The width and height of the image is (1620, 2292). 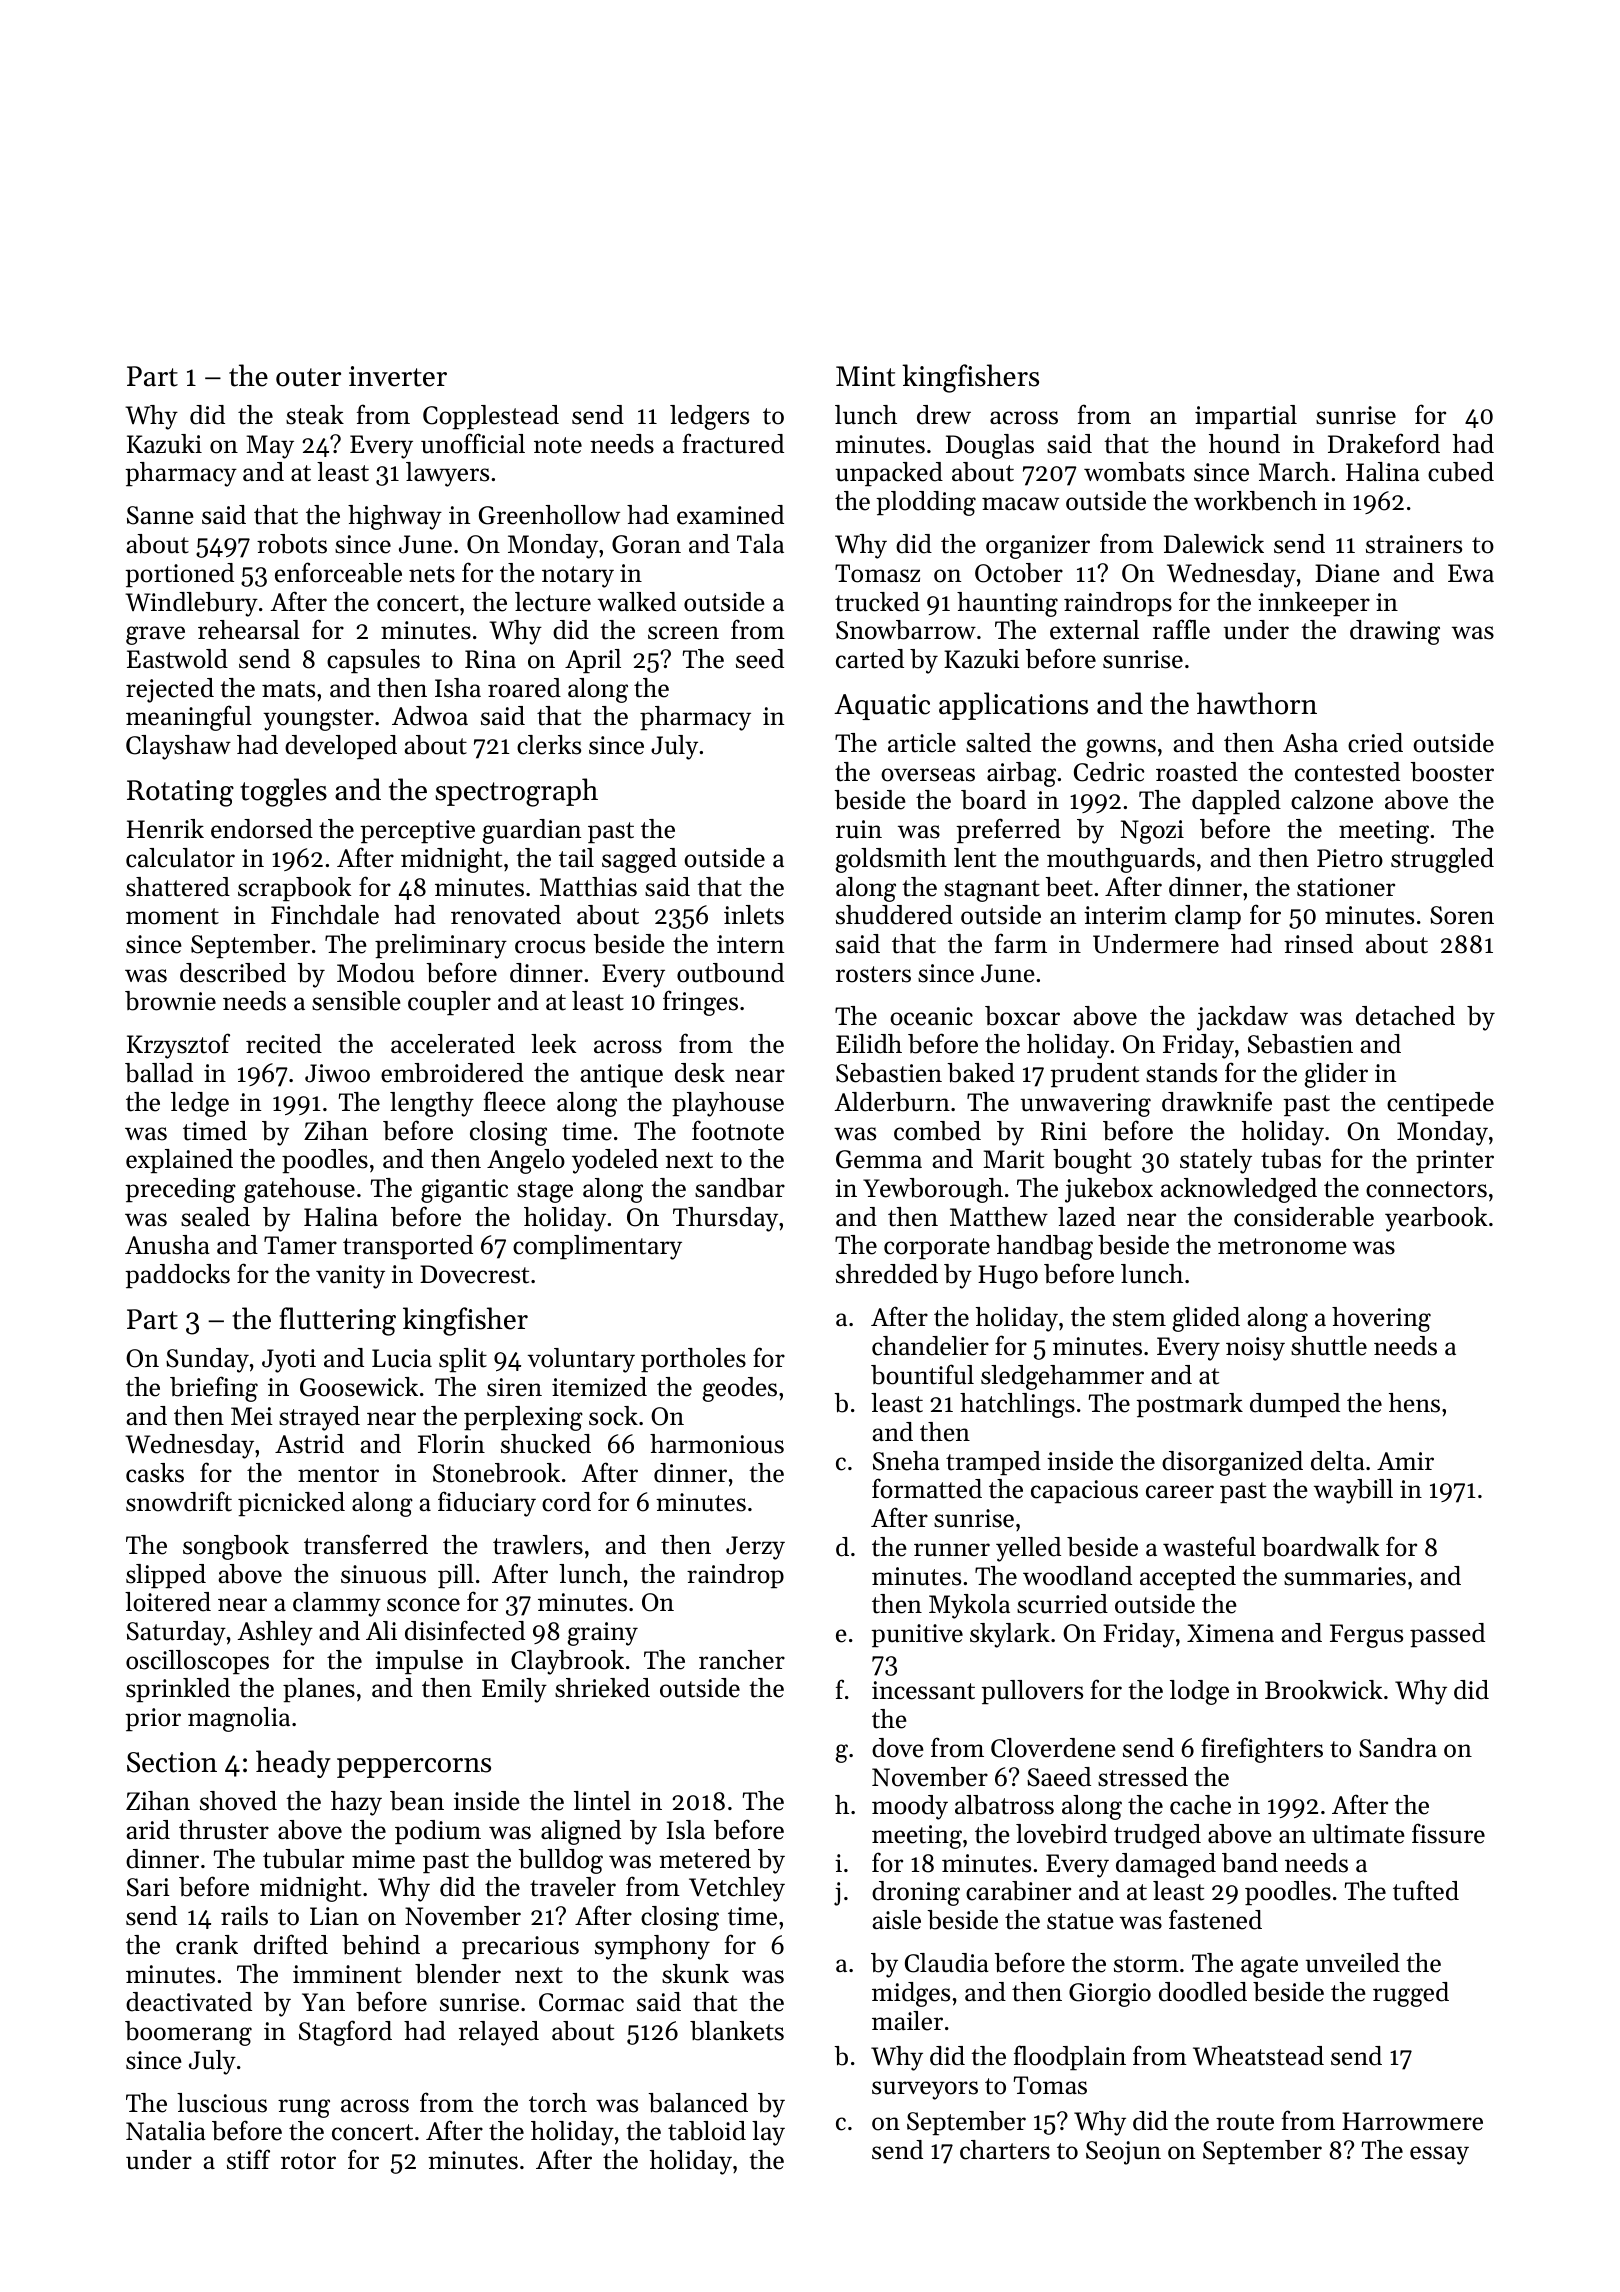 What do you see at coordinates (189, 718) in the image?
I see `meaningful` at bounding box center [189, 718].
